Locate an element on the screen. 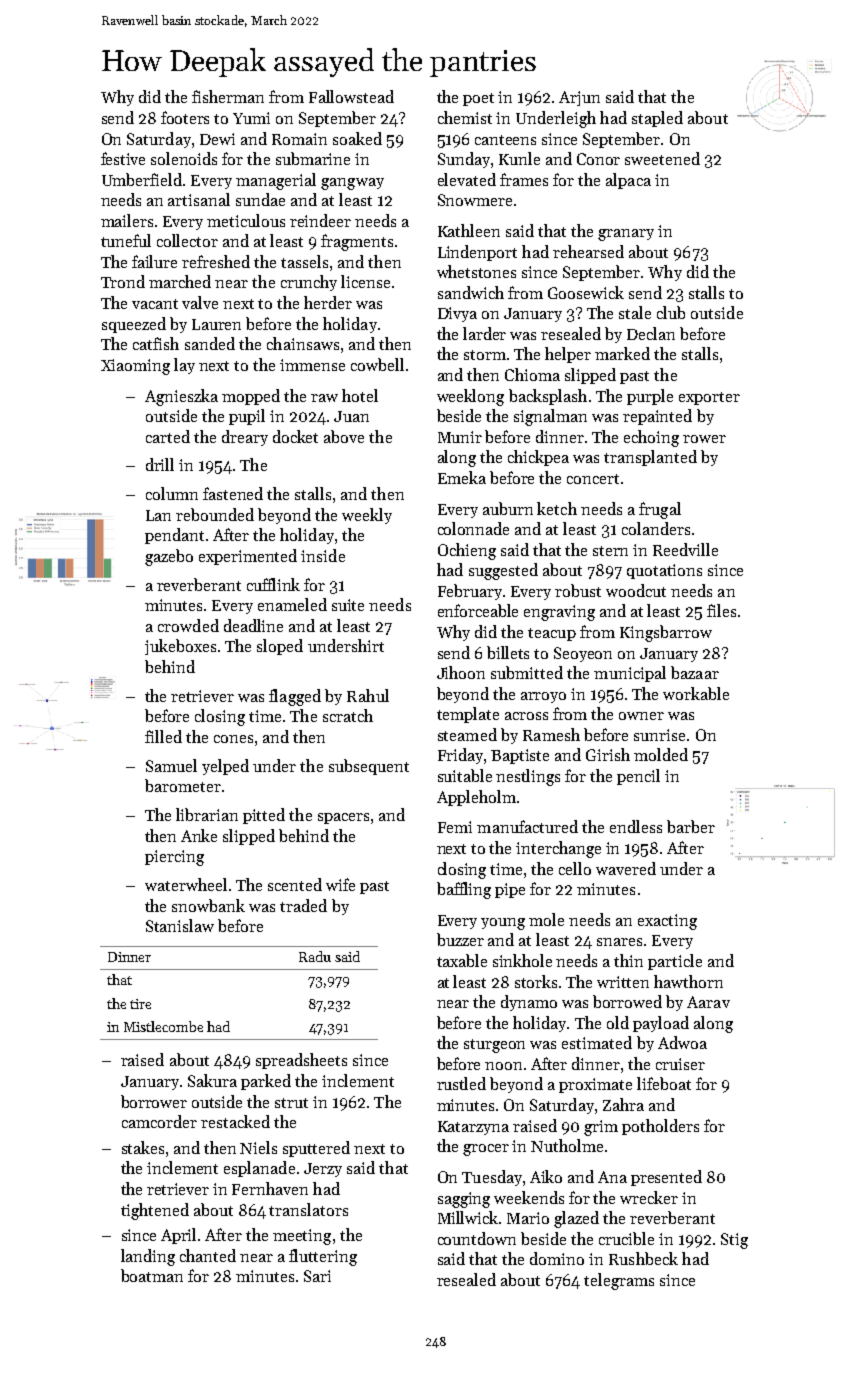 This screenshot has height=1400, width=849. wavered is located at coordinates (626, 868).
